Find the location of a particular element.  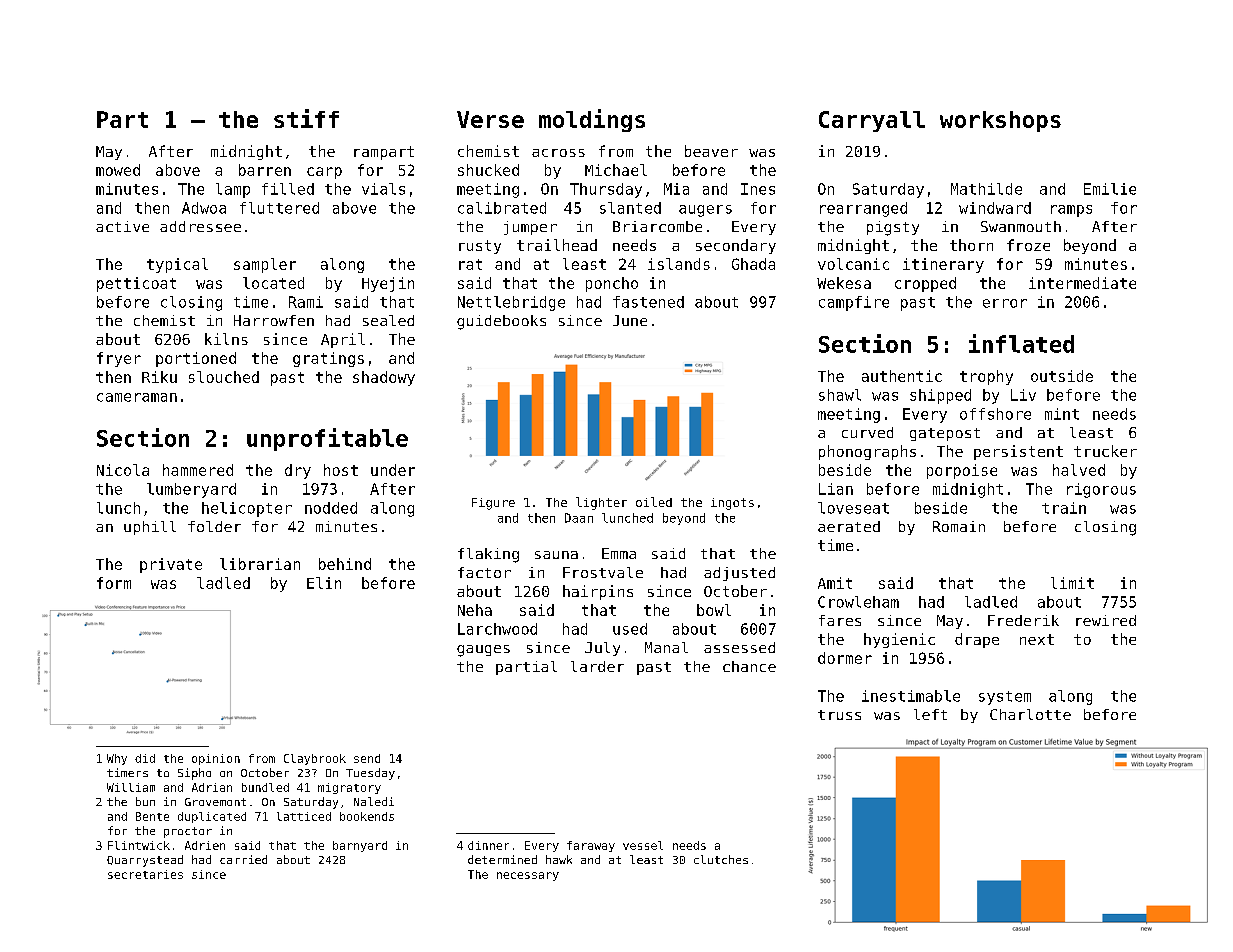

loveseat is located at coordinates (853, 508).
